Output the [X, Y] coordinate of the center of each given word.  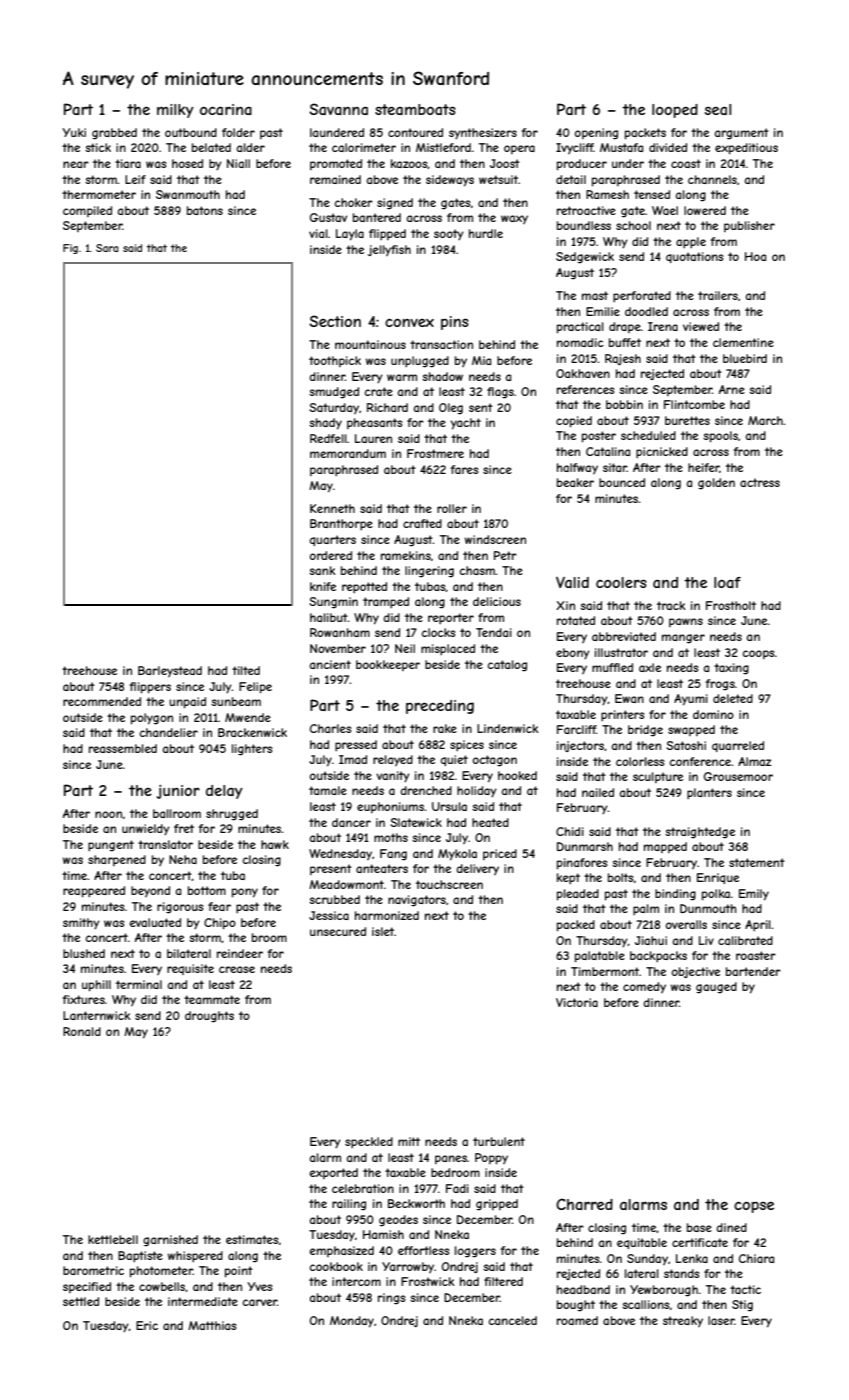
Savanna [338, 109]
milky [175, 111]
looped [675, 111]
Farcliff [576, 729]
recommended [102, 701]
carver [260, 1302]
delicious [497, 601]
